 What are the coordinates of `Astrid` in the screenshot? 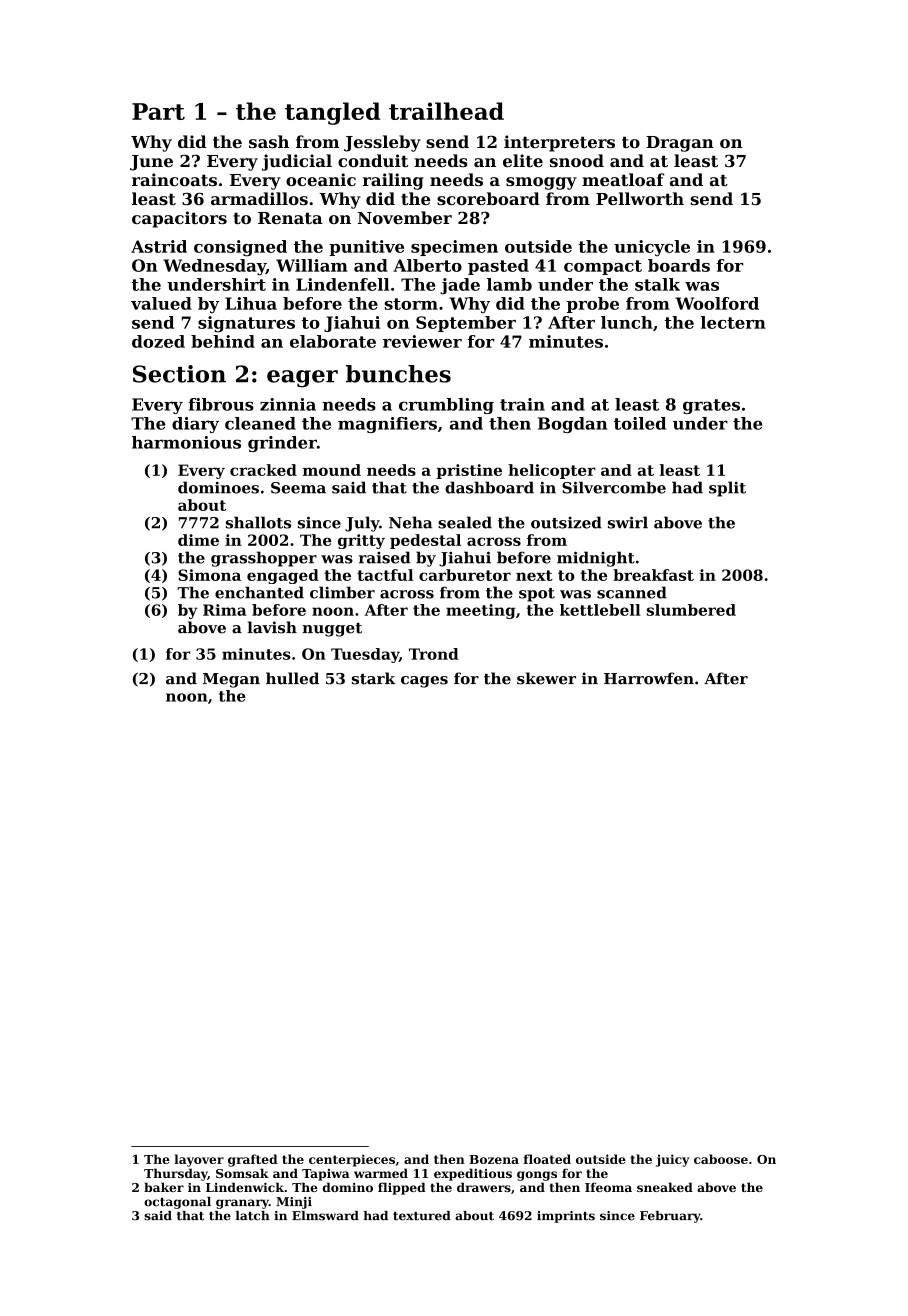 It's located at (159, 246).
